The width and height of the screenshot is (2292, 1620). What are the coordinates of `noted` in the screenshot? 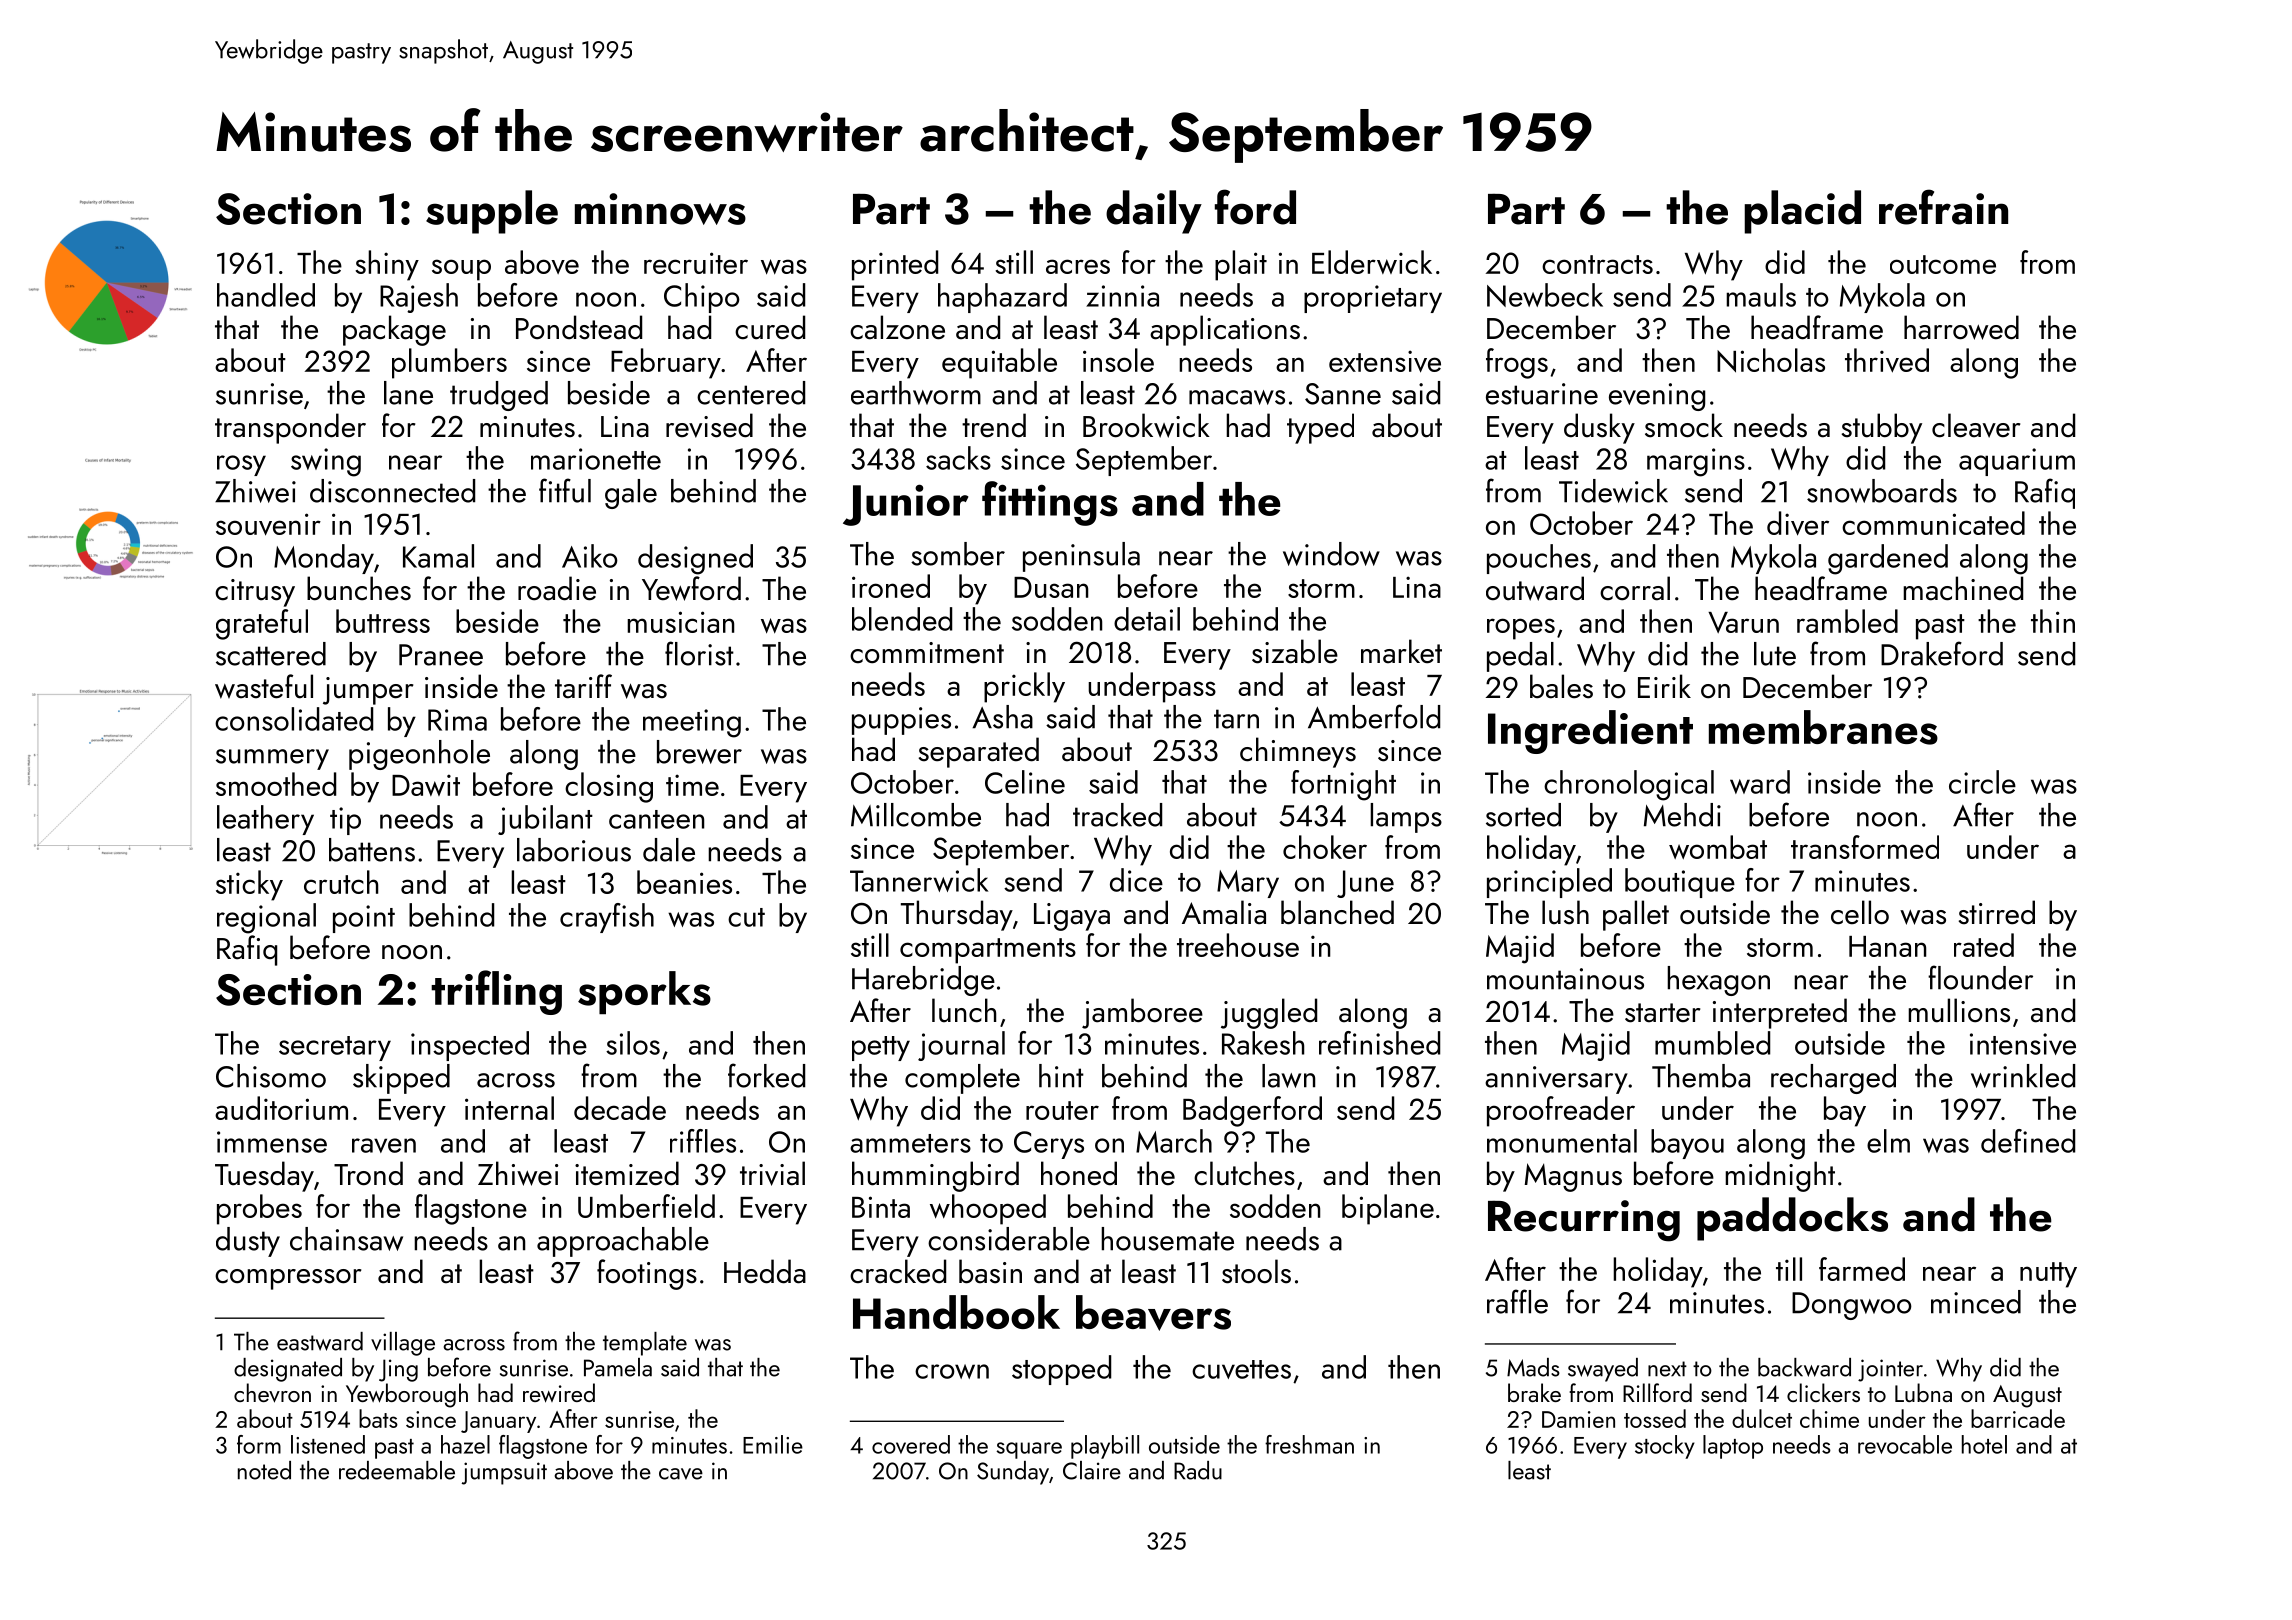 It's located at (264, 1470).
